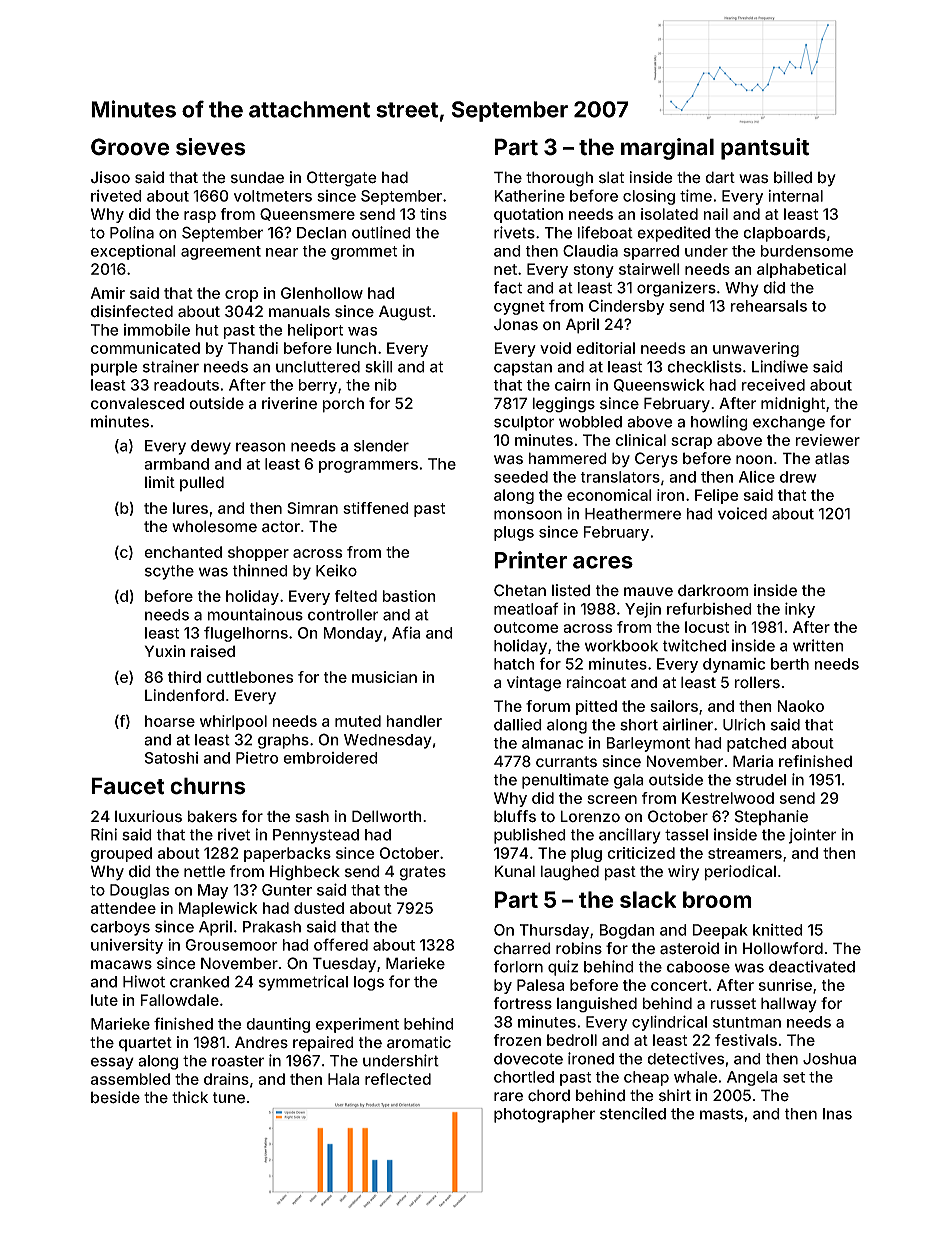 The height and width of the page is (1233, 952). Describe the element at coordinates (272, 927) in the page. I see `Prakash` at that location.
